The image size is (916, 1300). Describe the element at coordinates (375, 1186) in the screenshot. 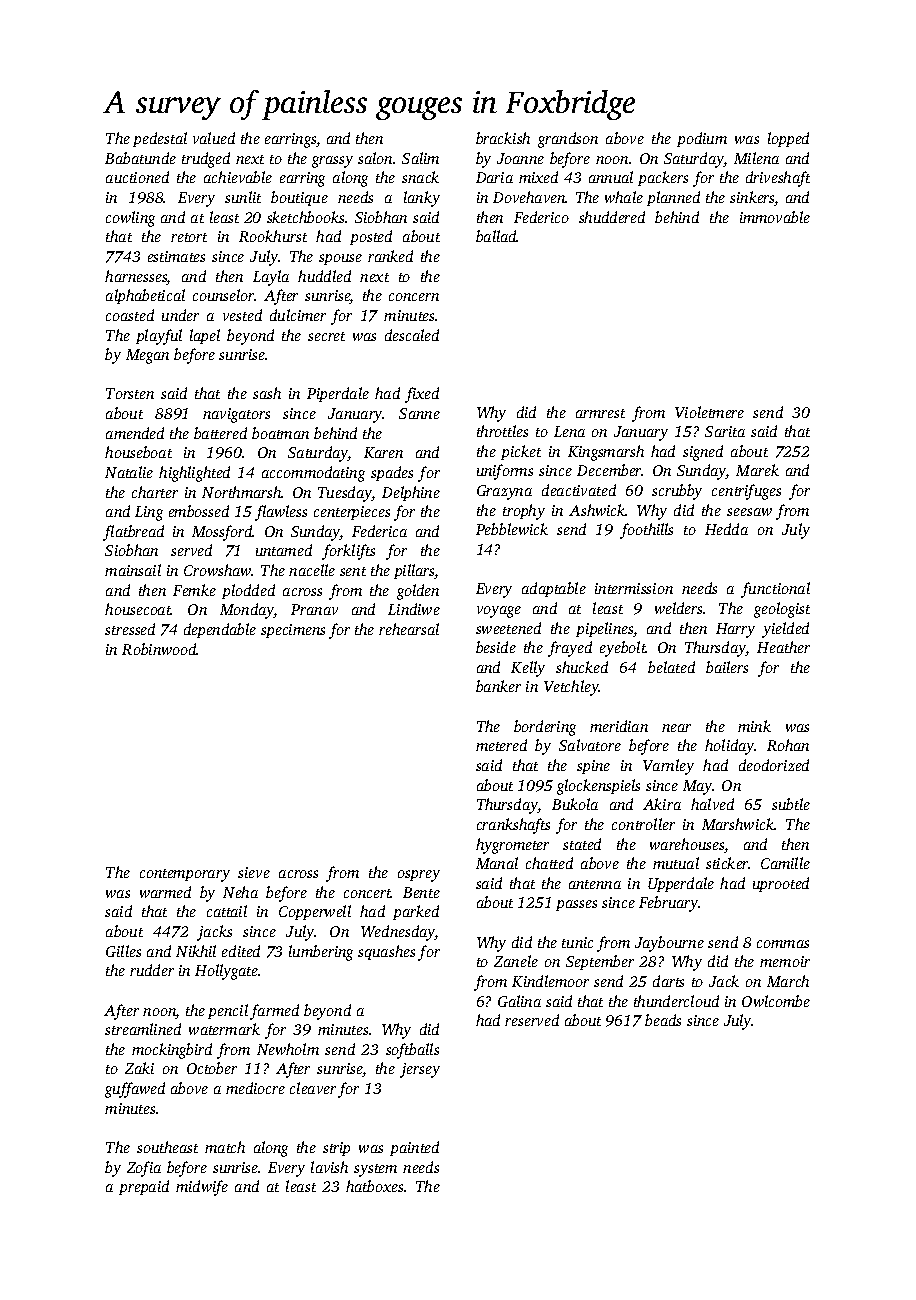

I see `hatboxes` at that location.
